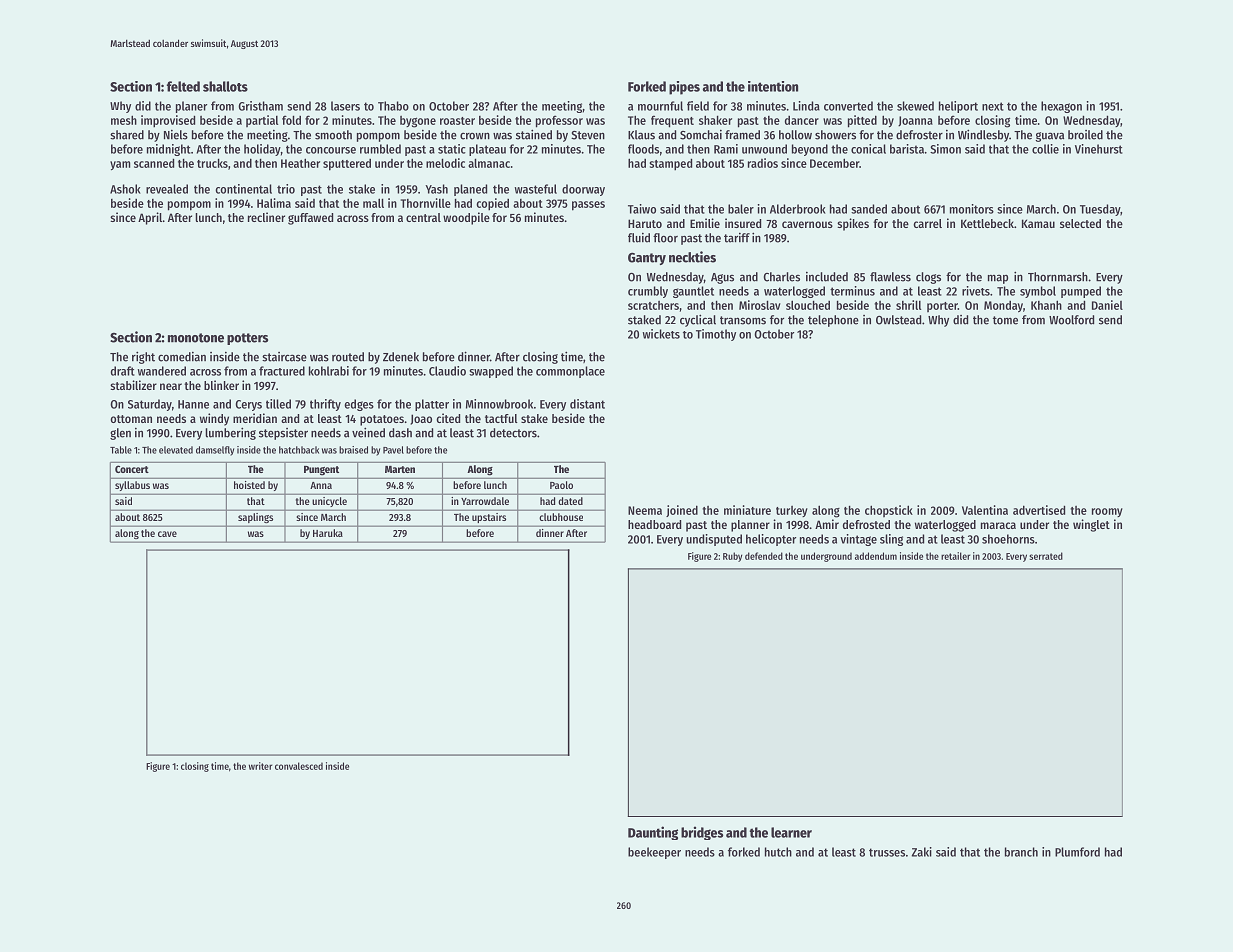  I want to click on writer, so click(260, 766).
